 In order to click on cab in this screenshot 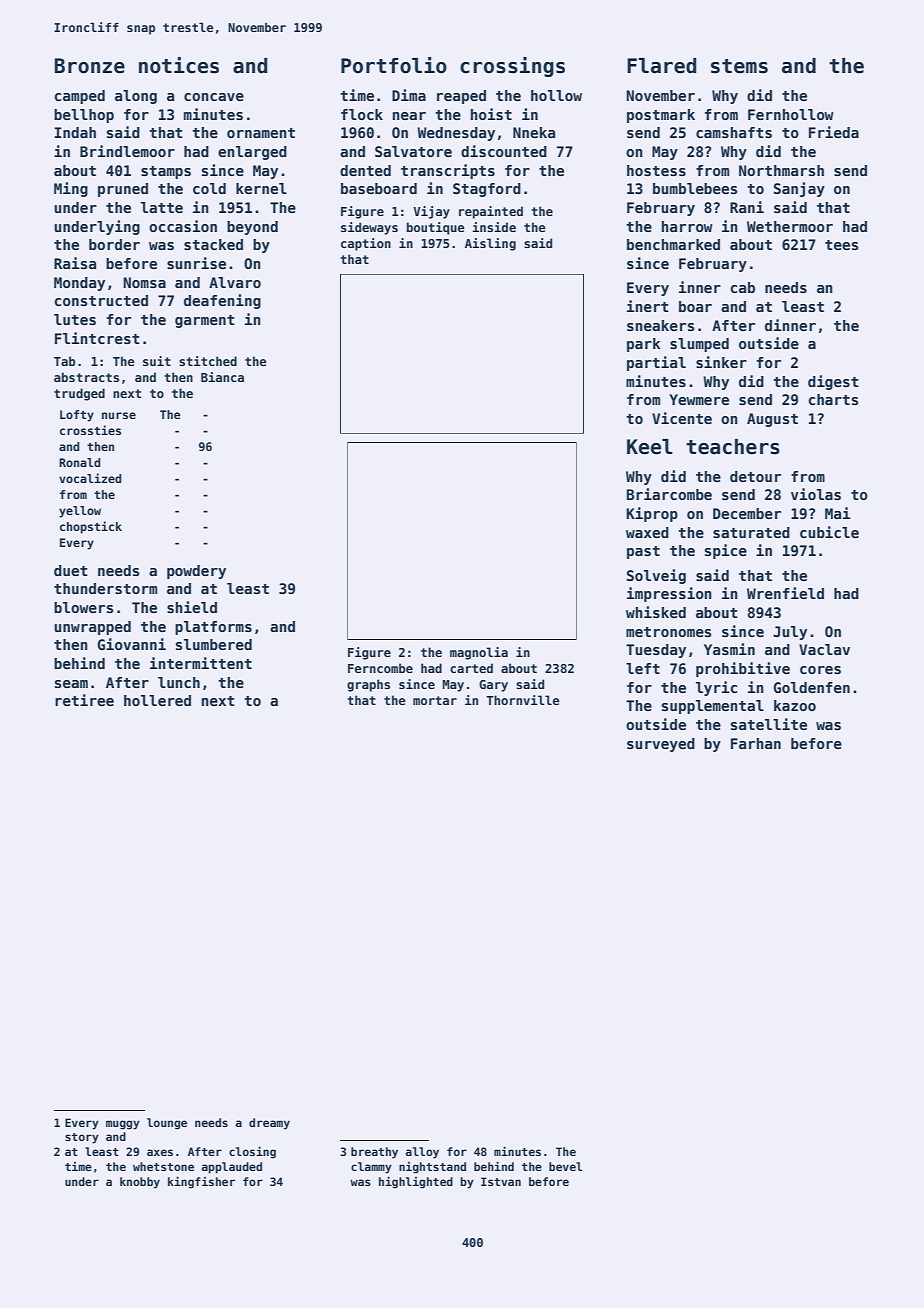, I will do `click(743, 287)`.
